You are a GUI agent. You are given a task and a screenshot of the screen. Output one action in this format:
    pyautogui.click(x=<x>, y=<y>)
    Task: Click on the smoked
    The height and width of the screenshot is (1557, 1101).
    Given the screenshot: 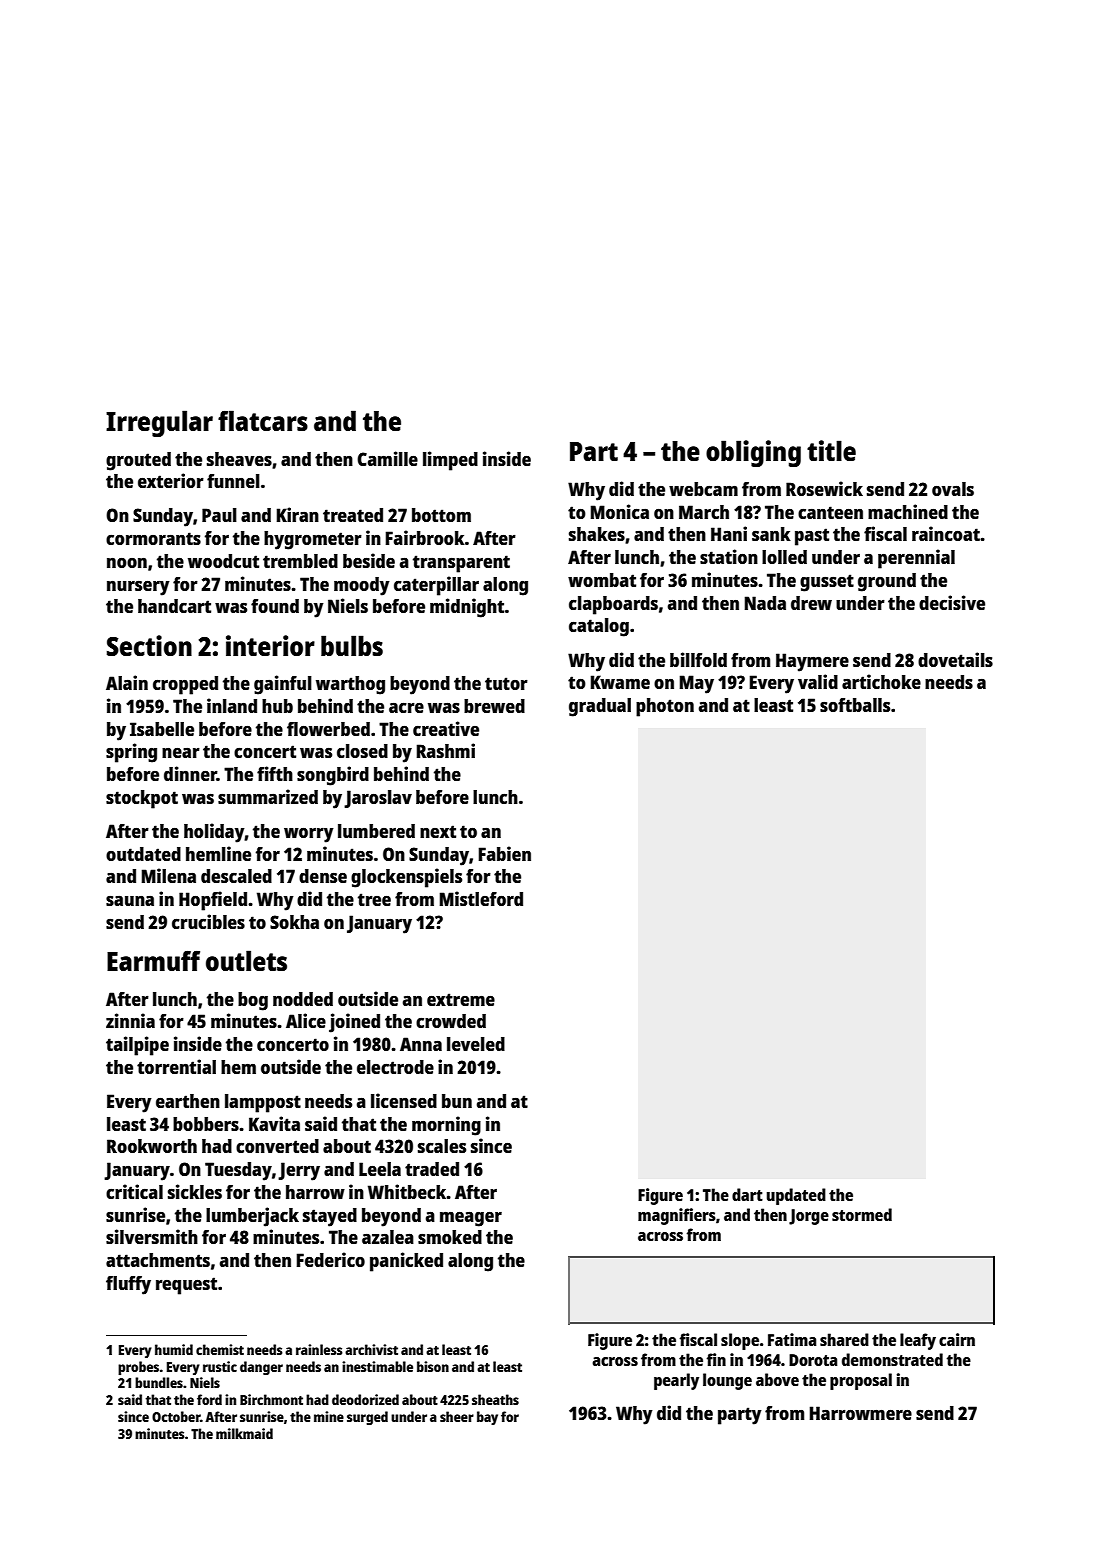 What is the action you would take?
    pyautogui.click(x=450, y=1237)
